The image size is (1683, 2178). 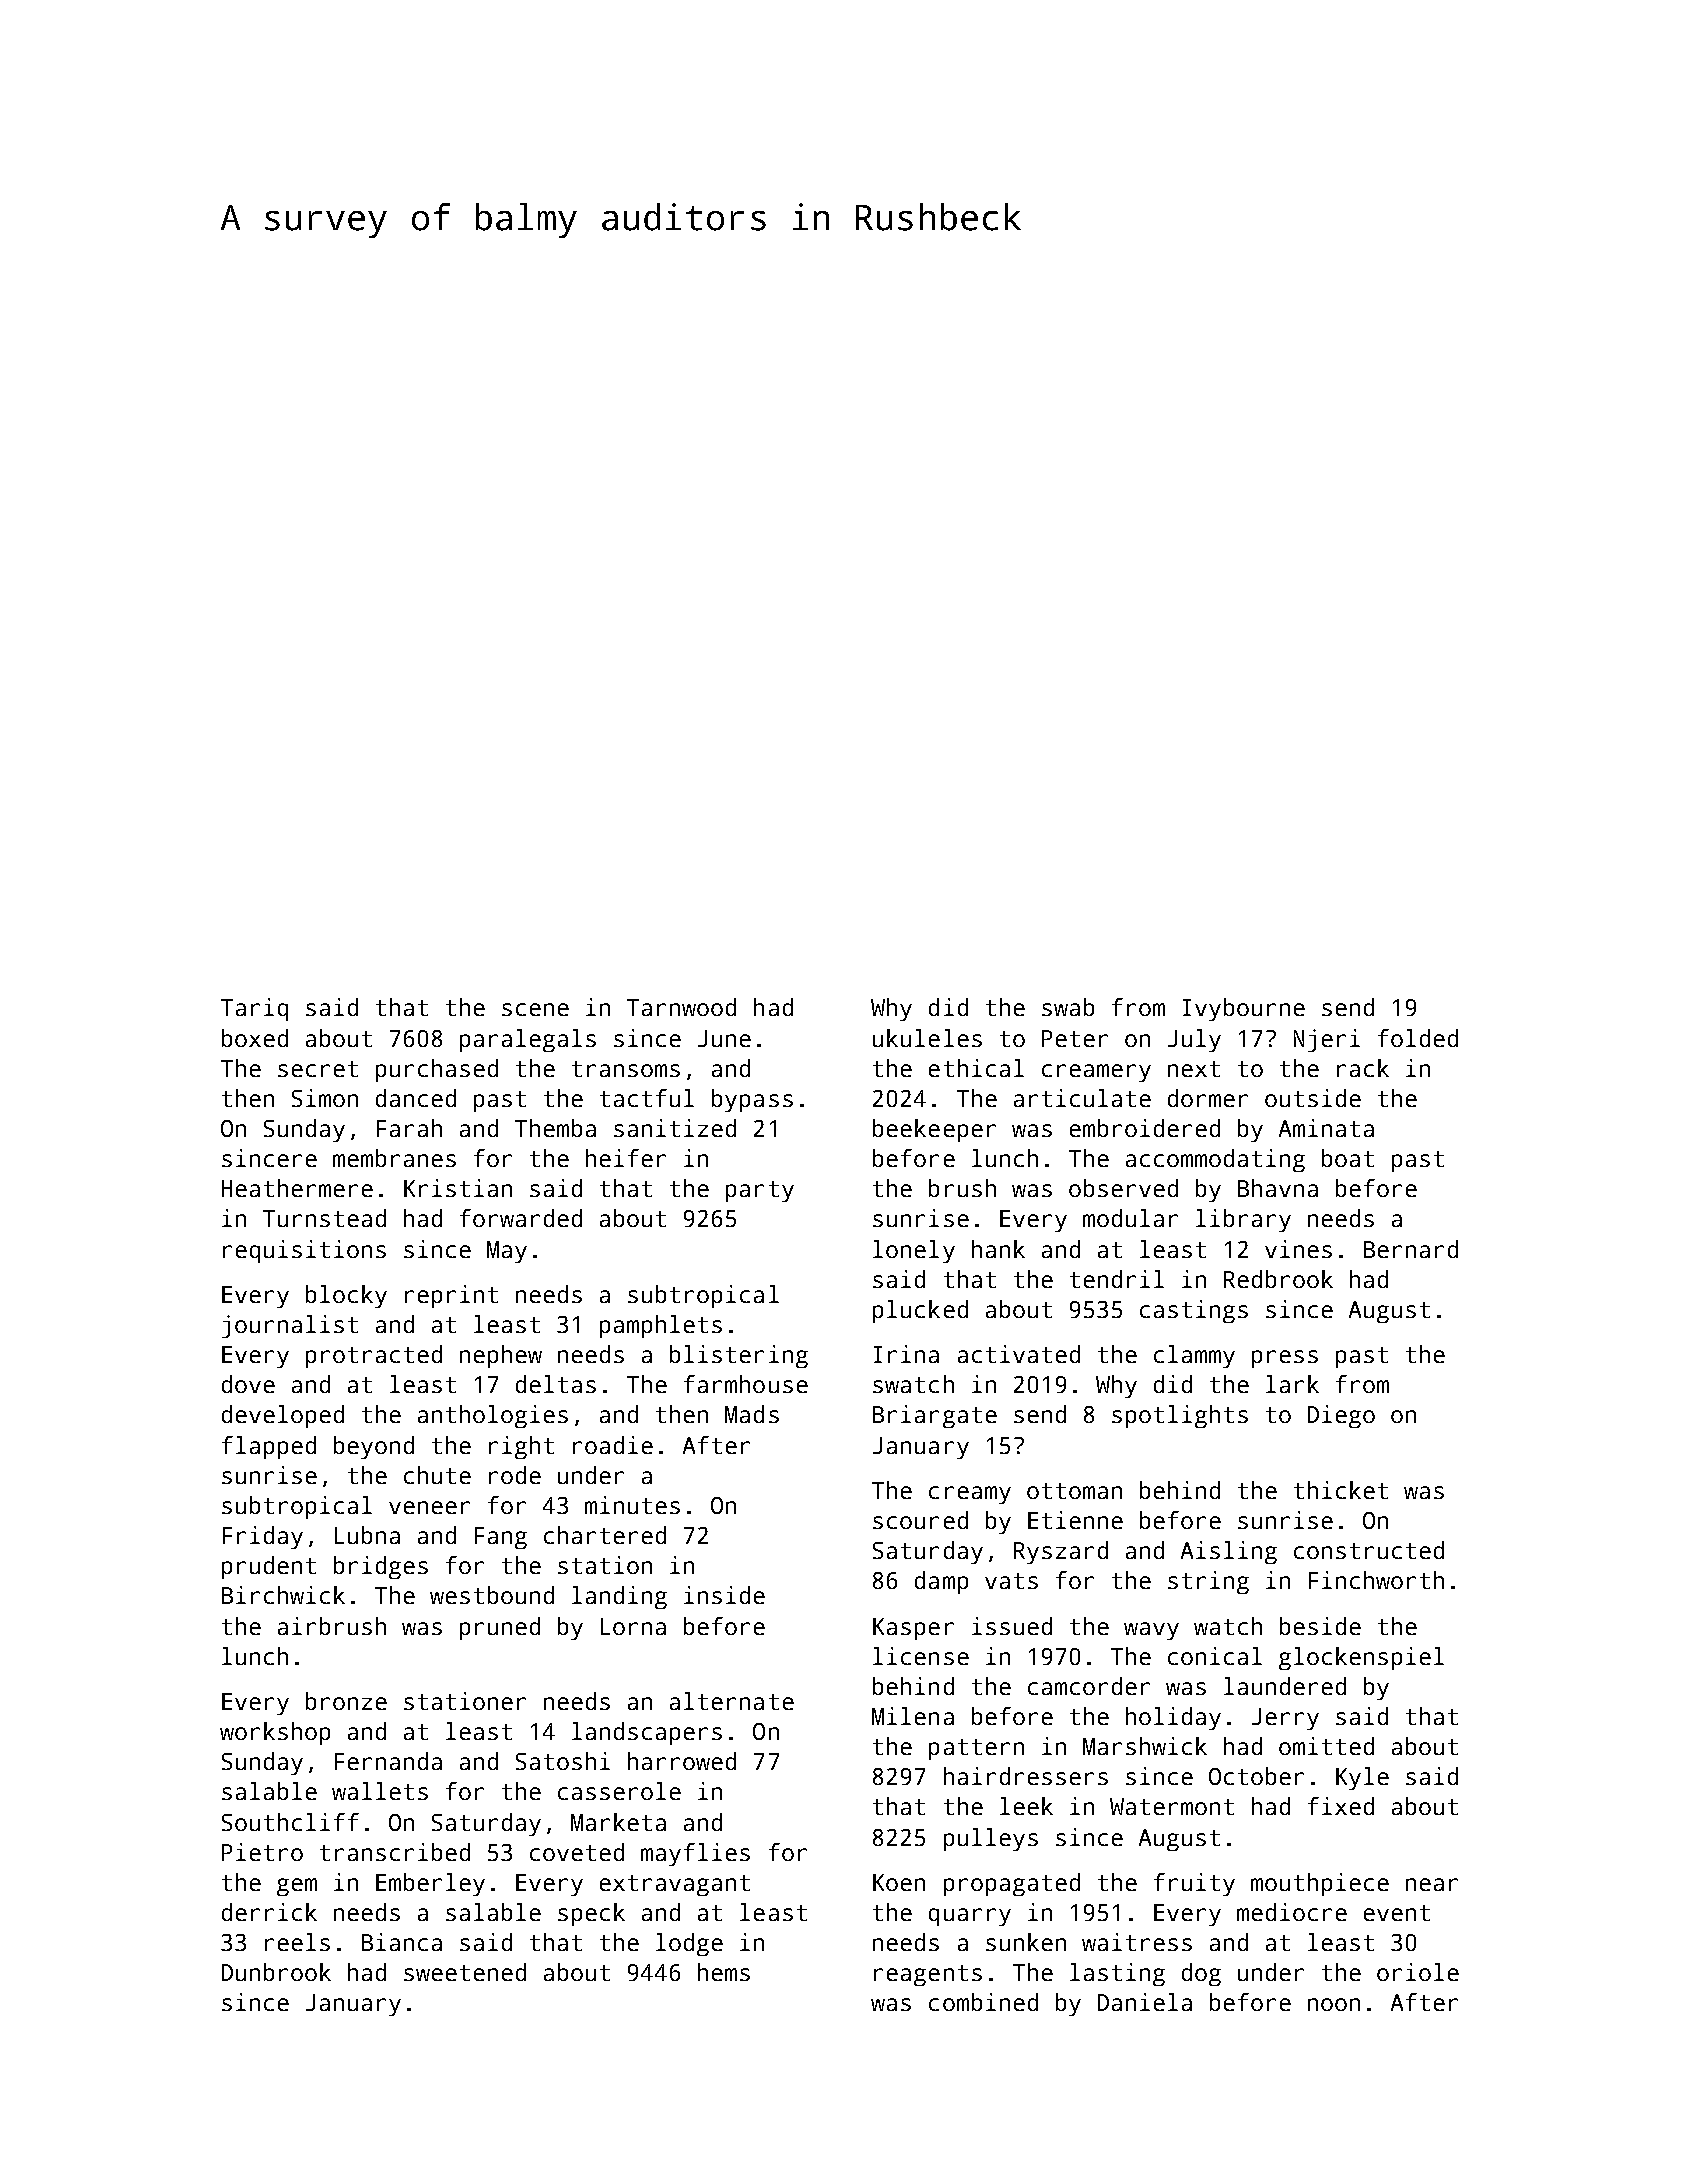 I want to click on Peter, so click(x=1075, y=1038).
